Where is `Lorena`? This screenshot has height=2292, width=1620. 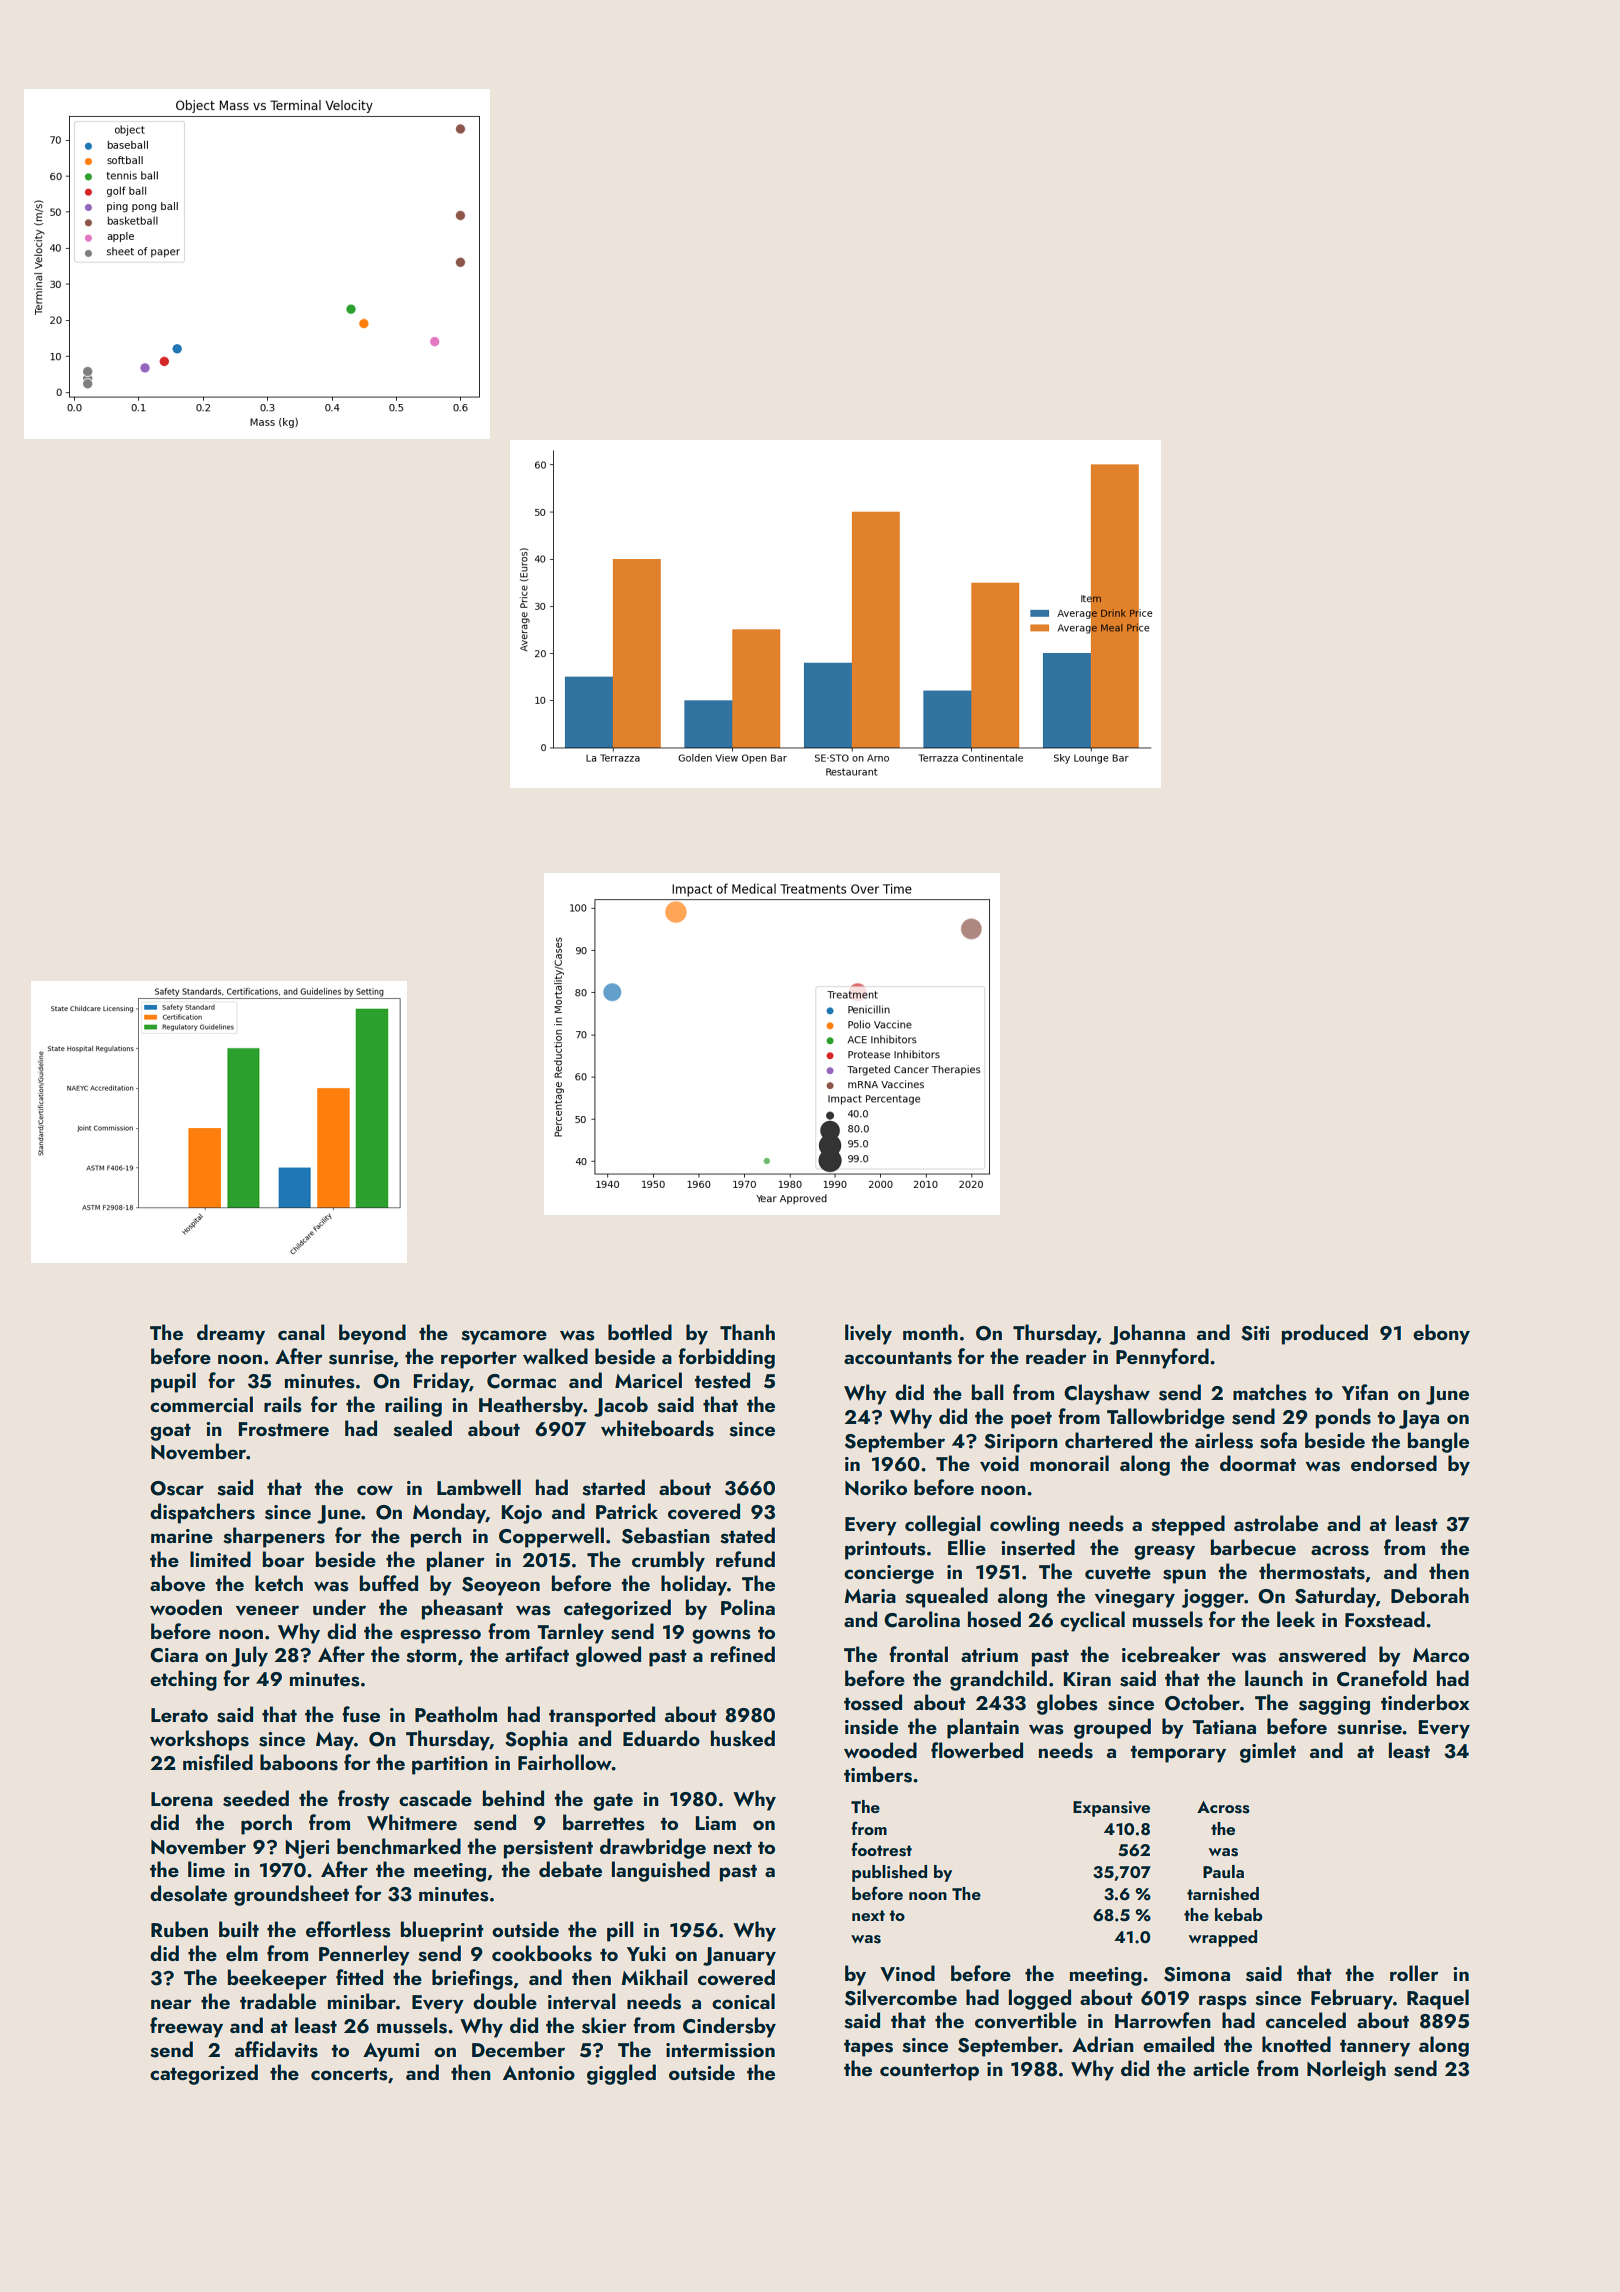
Lorena is located at coordinates (182, 1799).
